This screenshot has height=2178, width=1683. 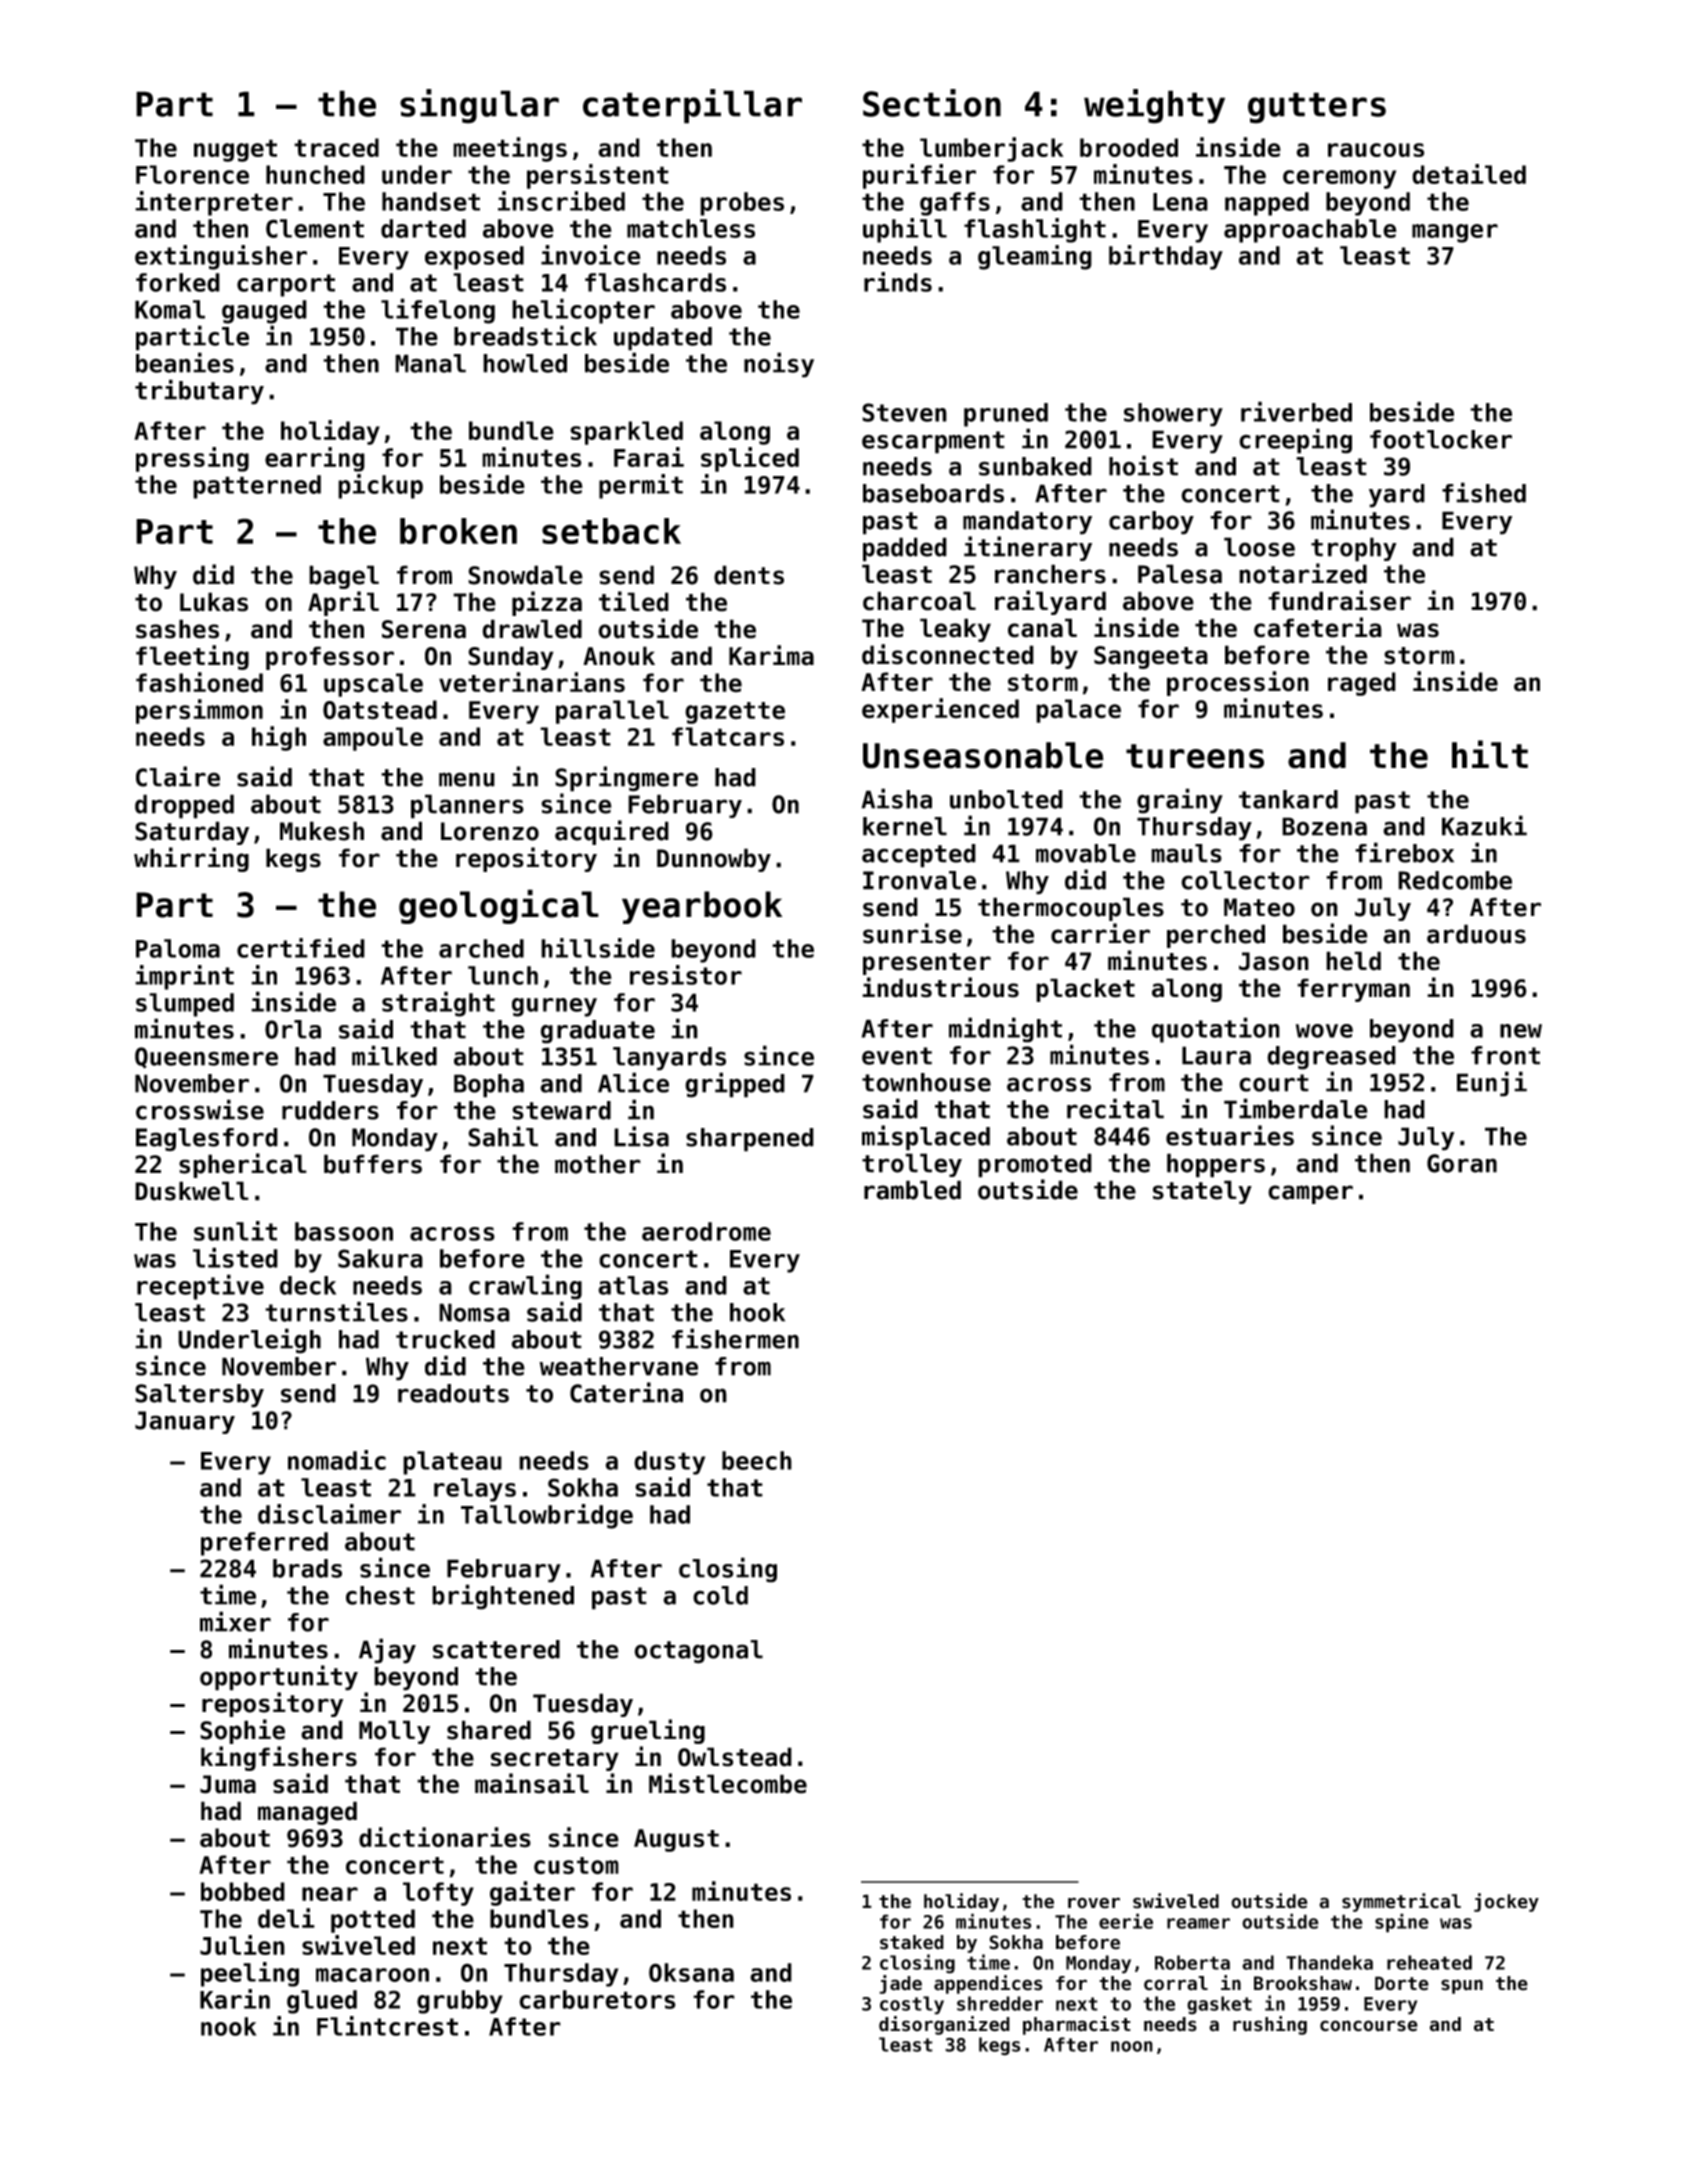 I want to click on Goran, so click(x=1462, y=1163).
